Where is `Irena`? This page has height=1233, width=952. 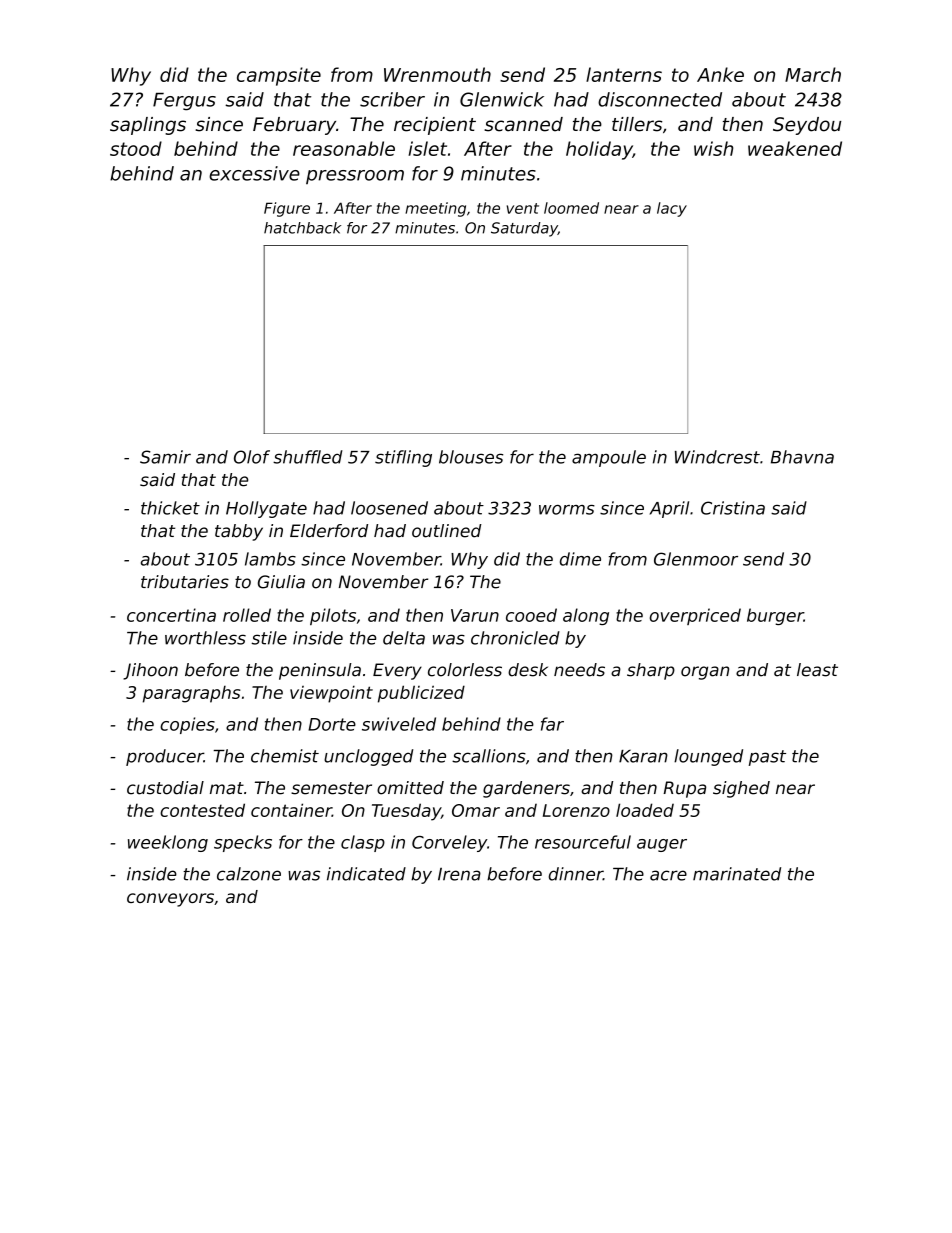
Irena is located at coordinates (459, 874).
